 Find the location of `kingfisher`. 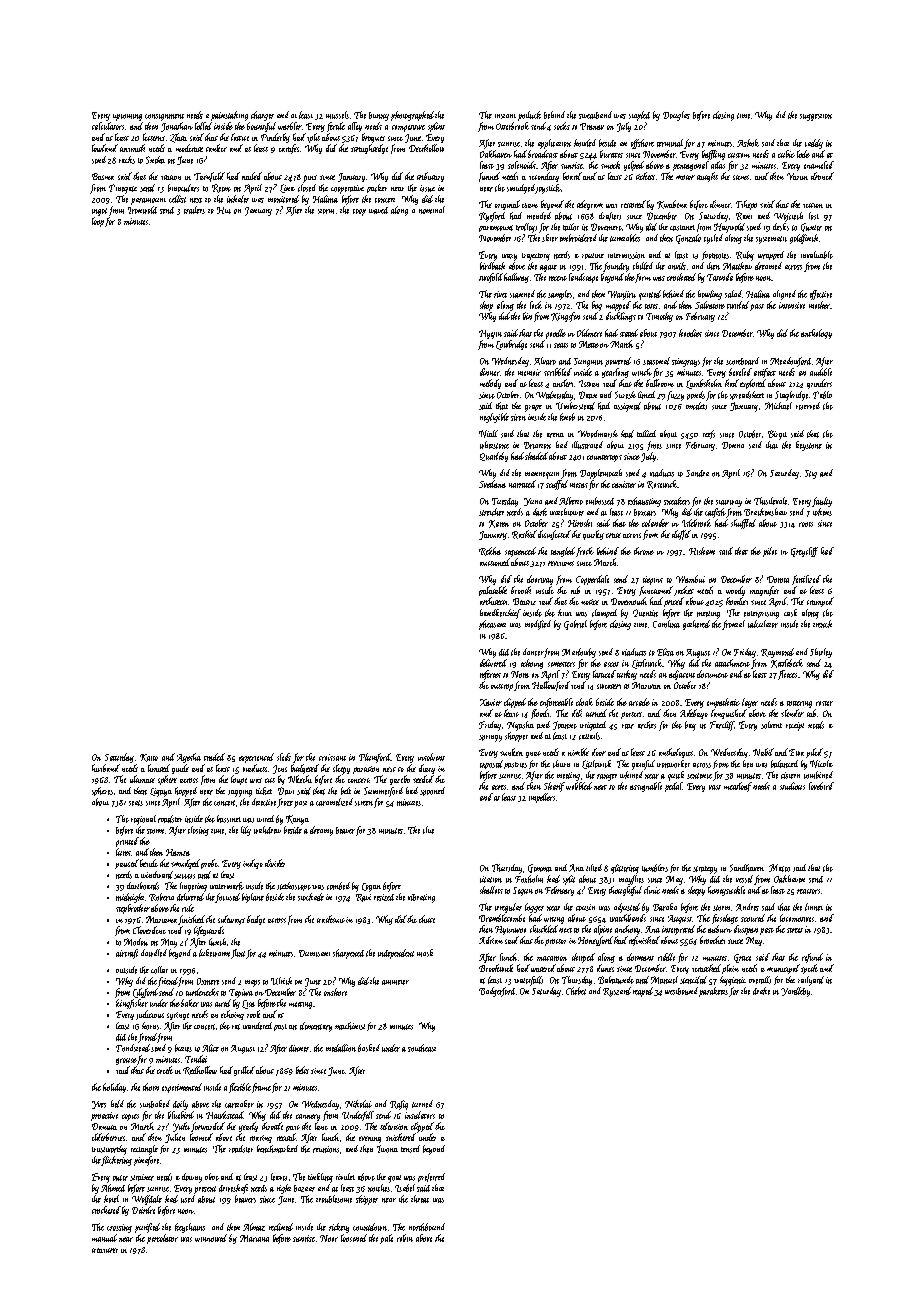

kingfisher is located at coordinates (132, 1004).
